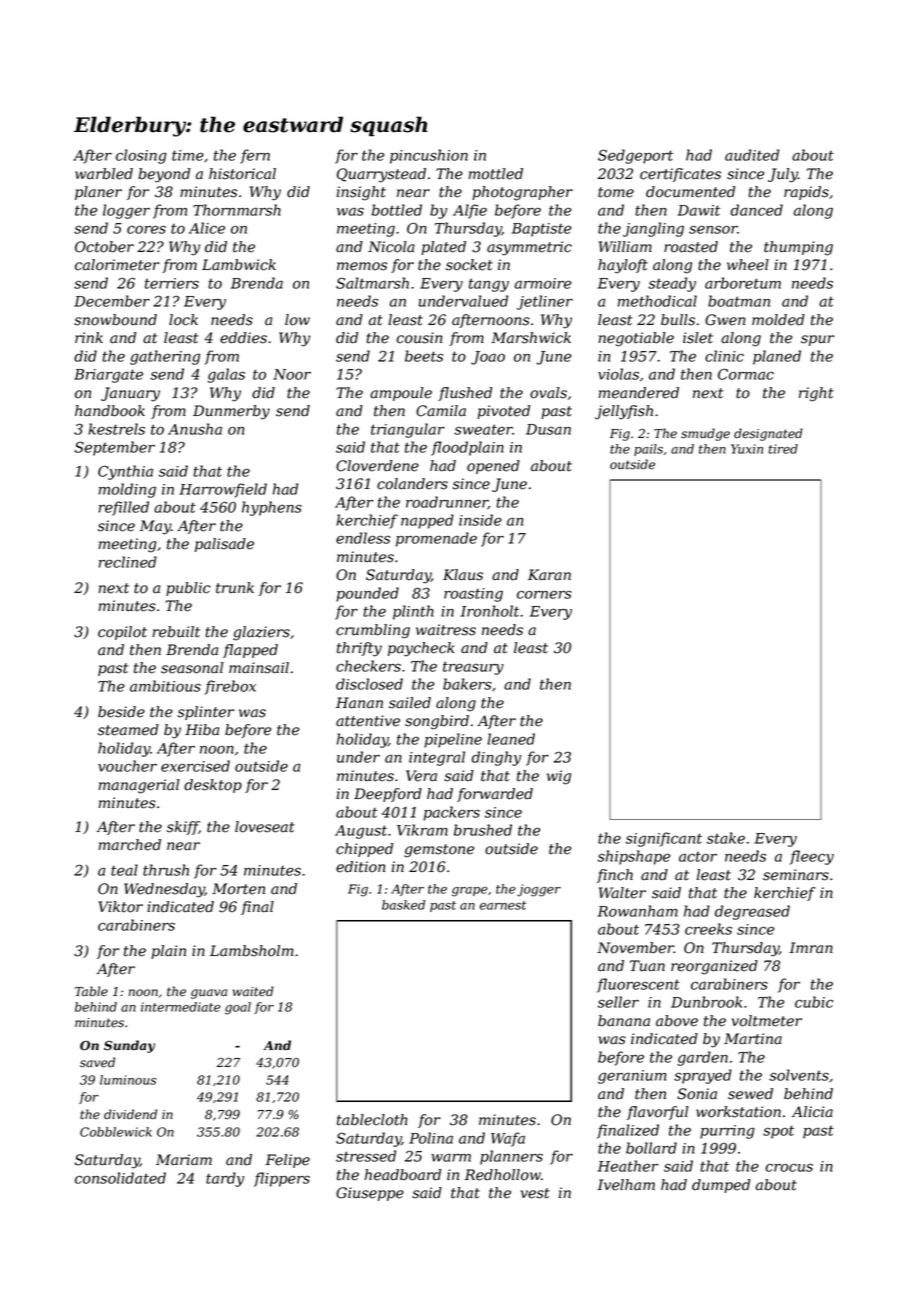 The height and width of the screenshot is (1316, 908). I want to click on basked, so click(403, 905).
